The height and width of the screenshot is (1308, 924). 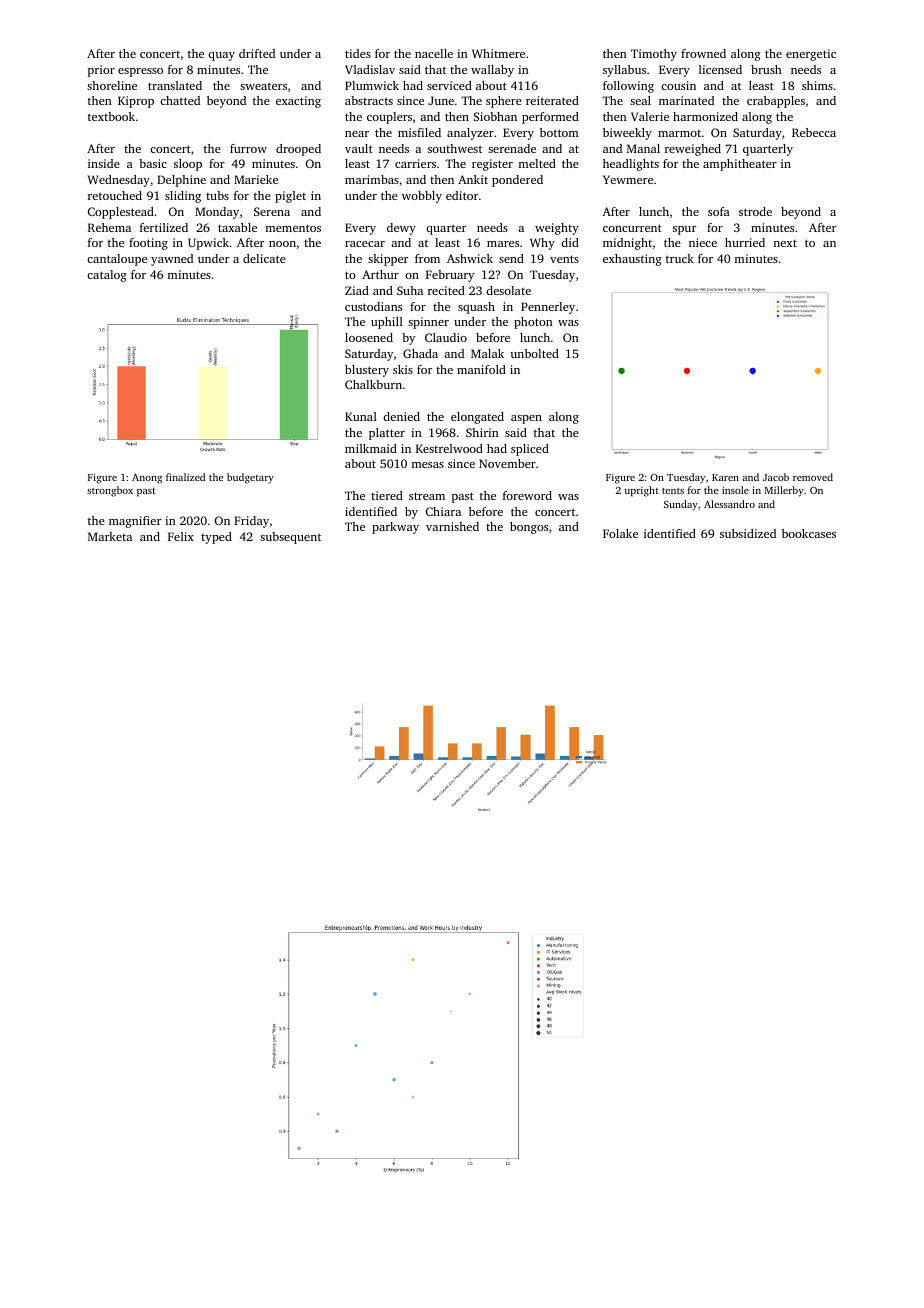 What do you see at coordinates (217, 195) in the screenshot?
I see `tubs` at bounding box center [217, 195].
